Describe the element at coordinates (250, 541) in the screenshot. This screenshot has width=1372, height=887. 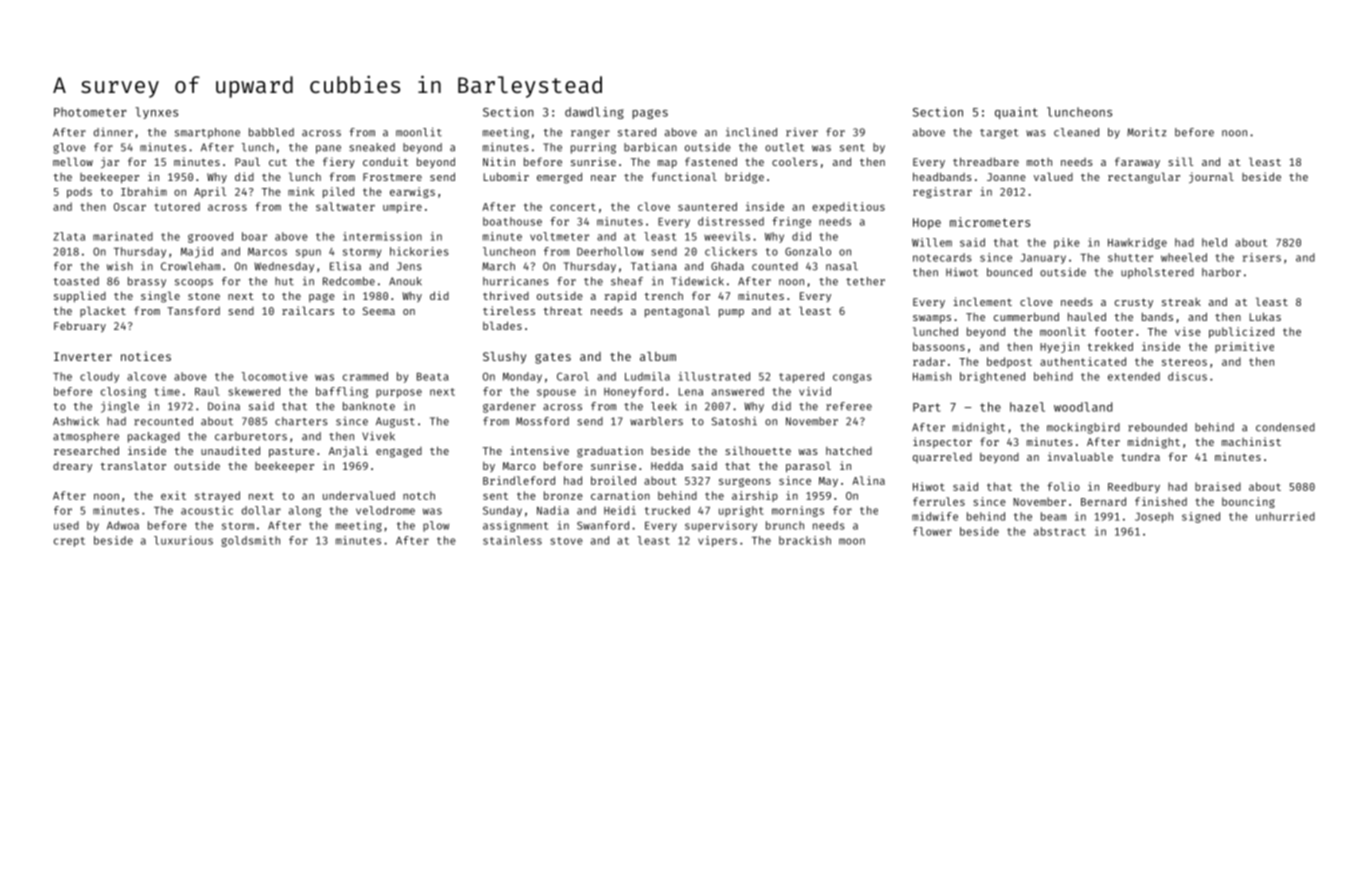
I see `goldsmith` at that location.
